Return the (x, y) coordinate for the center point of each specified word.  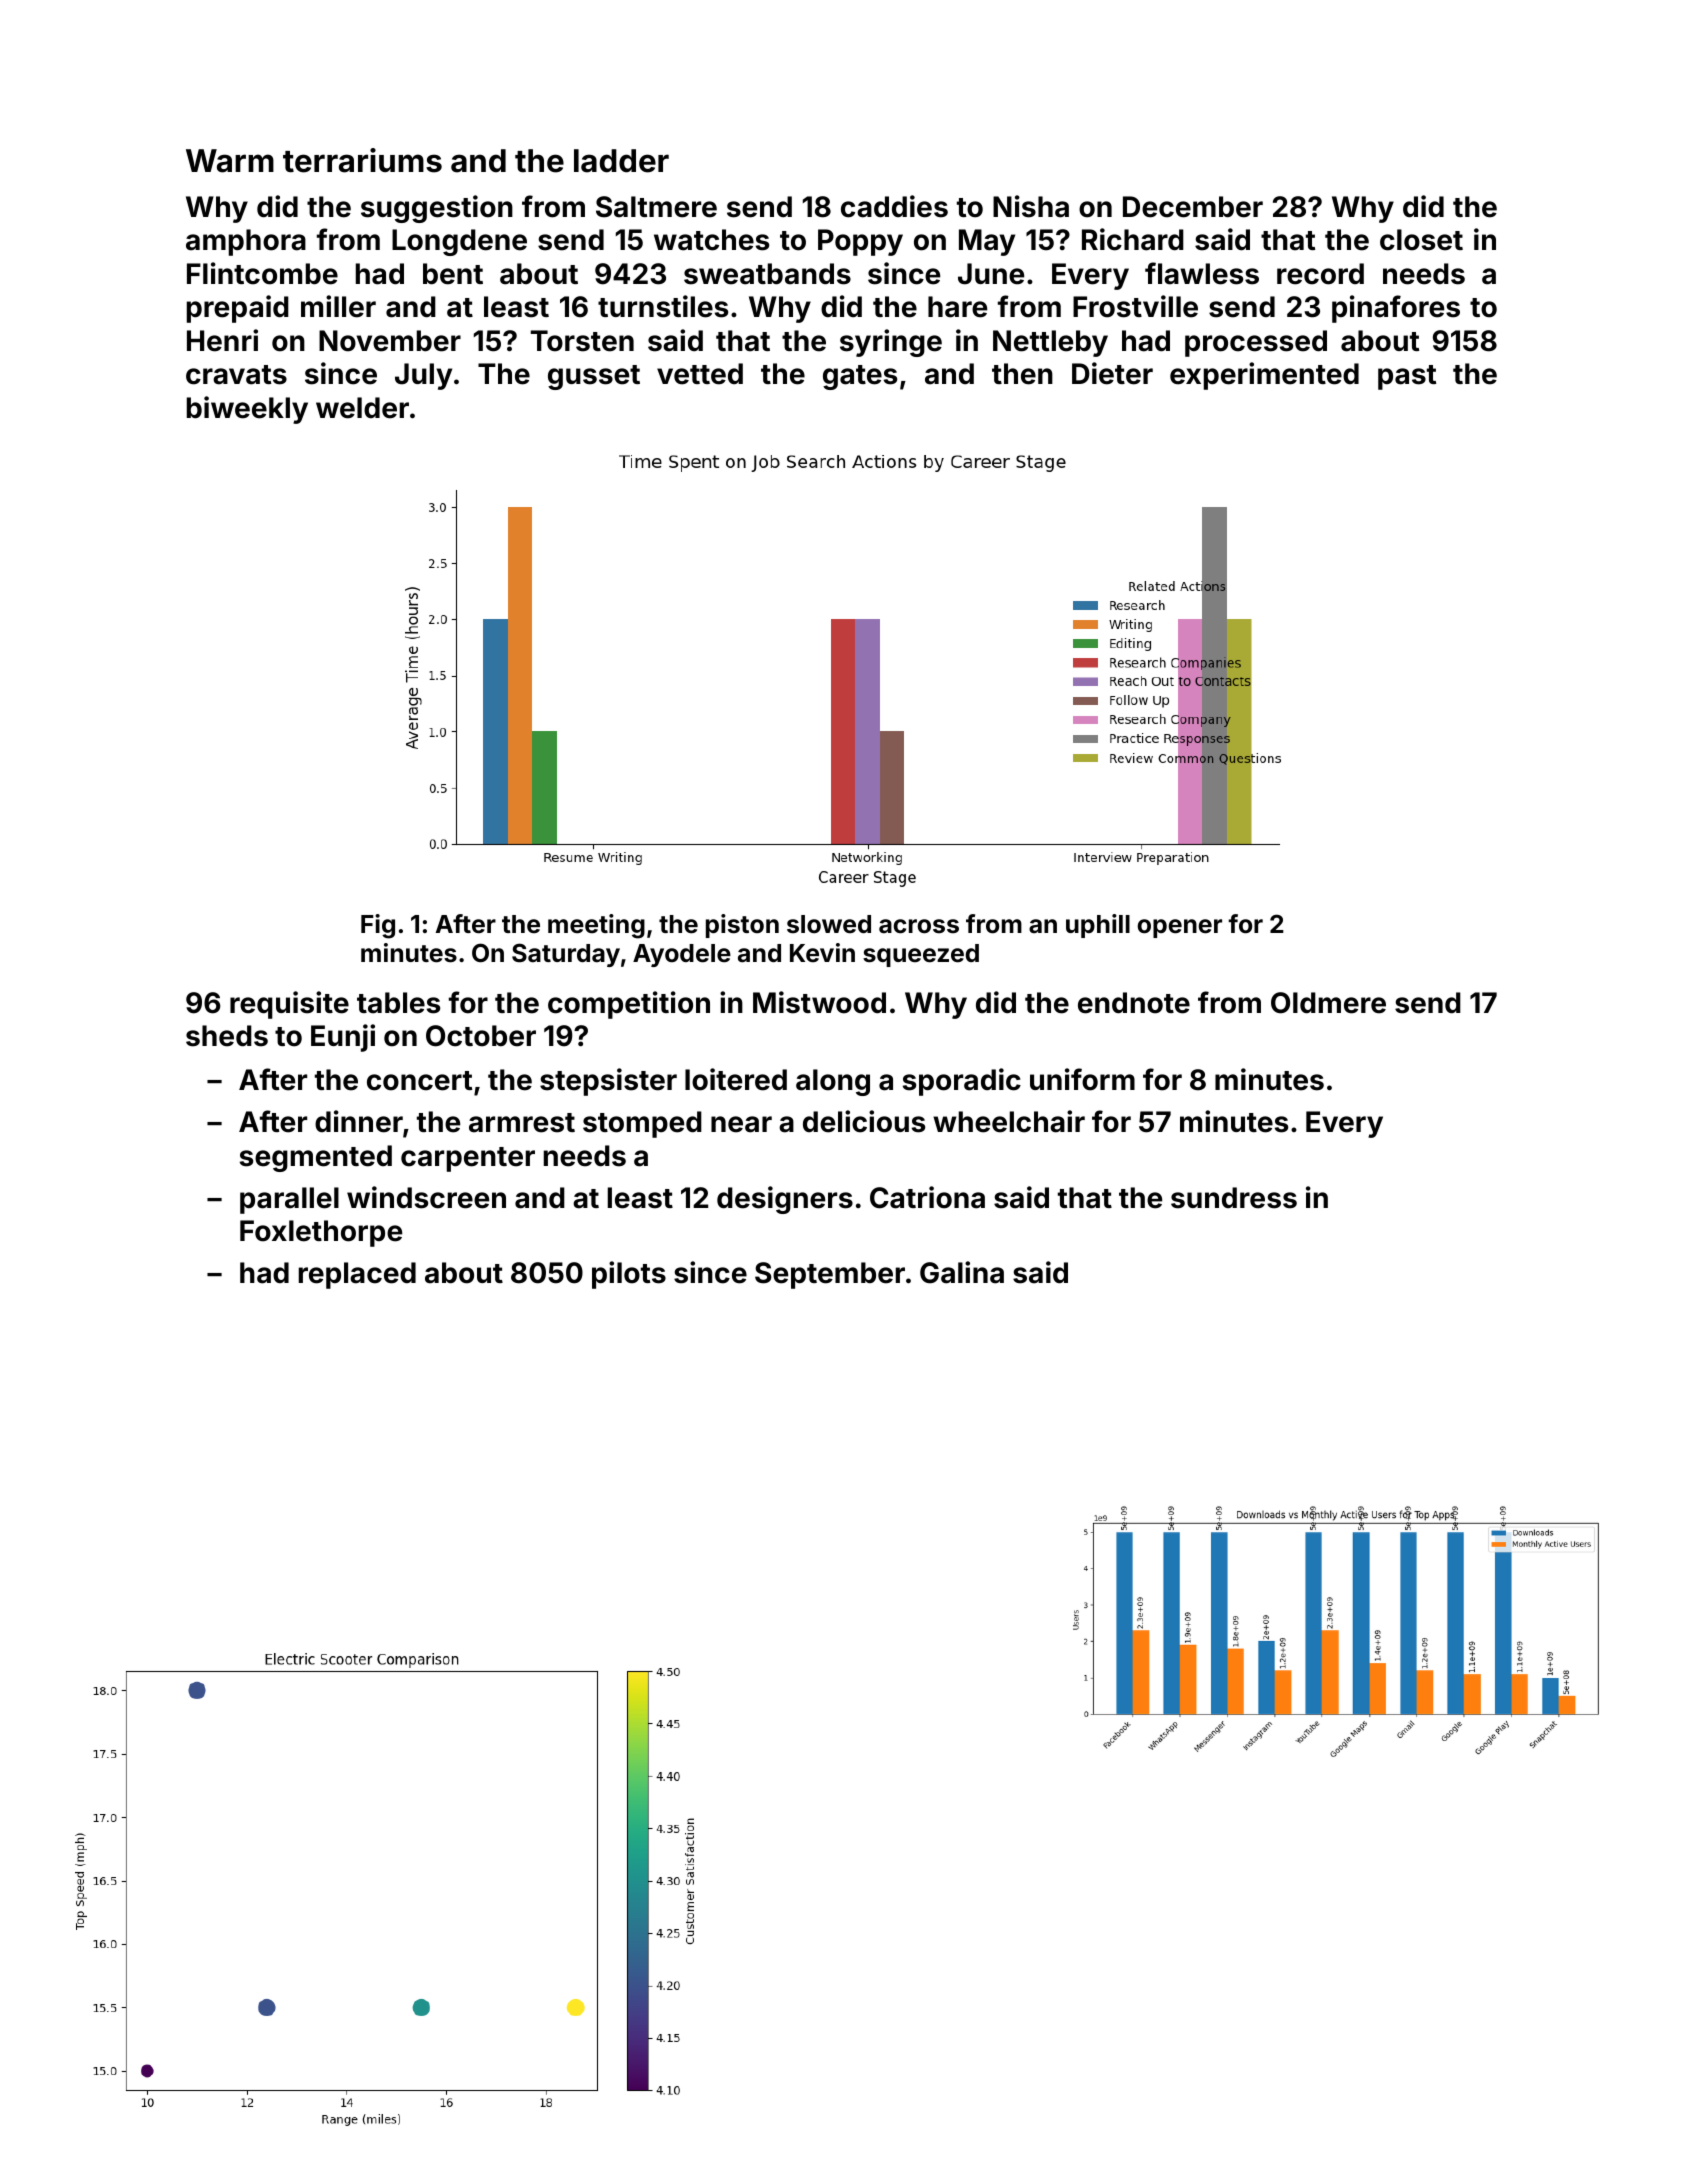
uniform (1082, 1079)
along (833, 1082)
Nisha (1031, 206)
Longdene (459, 242)
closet (1421, 240)
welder (362, 408)
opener (1179, 928)
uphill (1098, 926)
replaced (357, 1275)
